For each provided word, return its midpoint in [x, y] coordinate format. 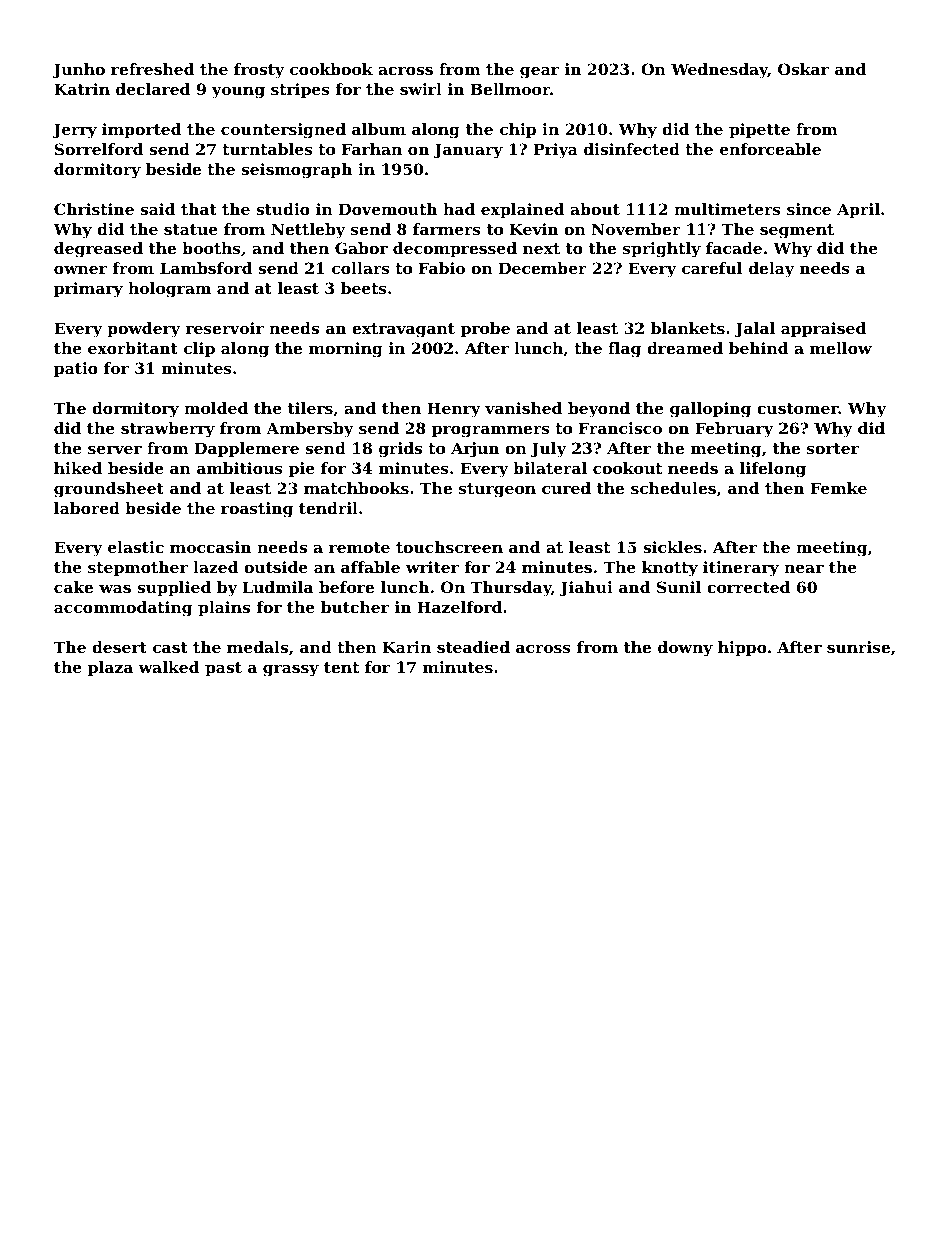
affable [370, 567]
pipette [759, 130]
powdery [143, 330]
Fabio [442, 268]
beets [364, 288]
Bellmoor [510, 89]
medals [257, 647]
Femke [839, 488]
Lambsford [206, 268]
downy [685, 649]
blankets [688, 328]
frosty [259, 71]
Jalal [755, 329]
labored [87, 508]
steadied [473, 647]
